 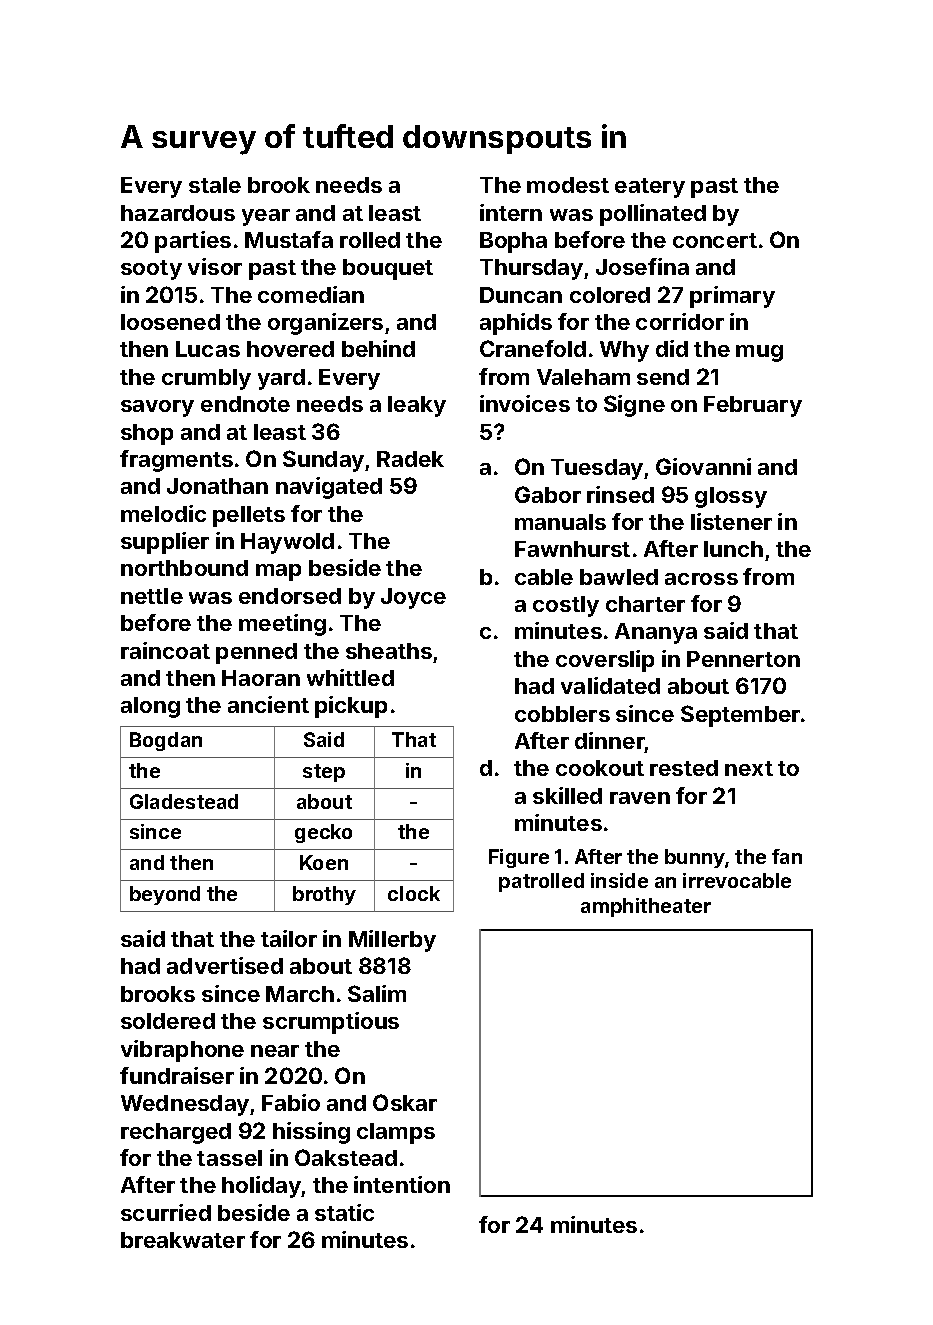 What do you see at coordinates (282, 625) in the screenshot?
I see `meeting` at bounding box center [282, 625].
